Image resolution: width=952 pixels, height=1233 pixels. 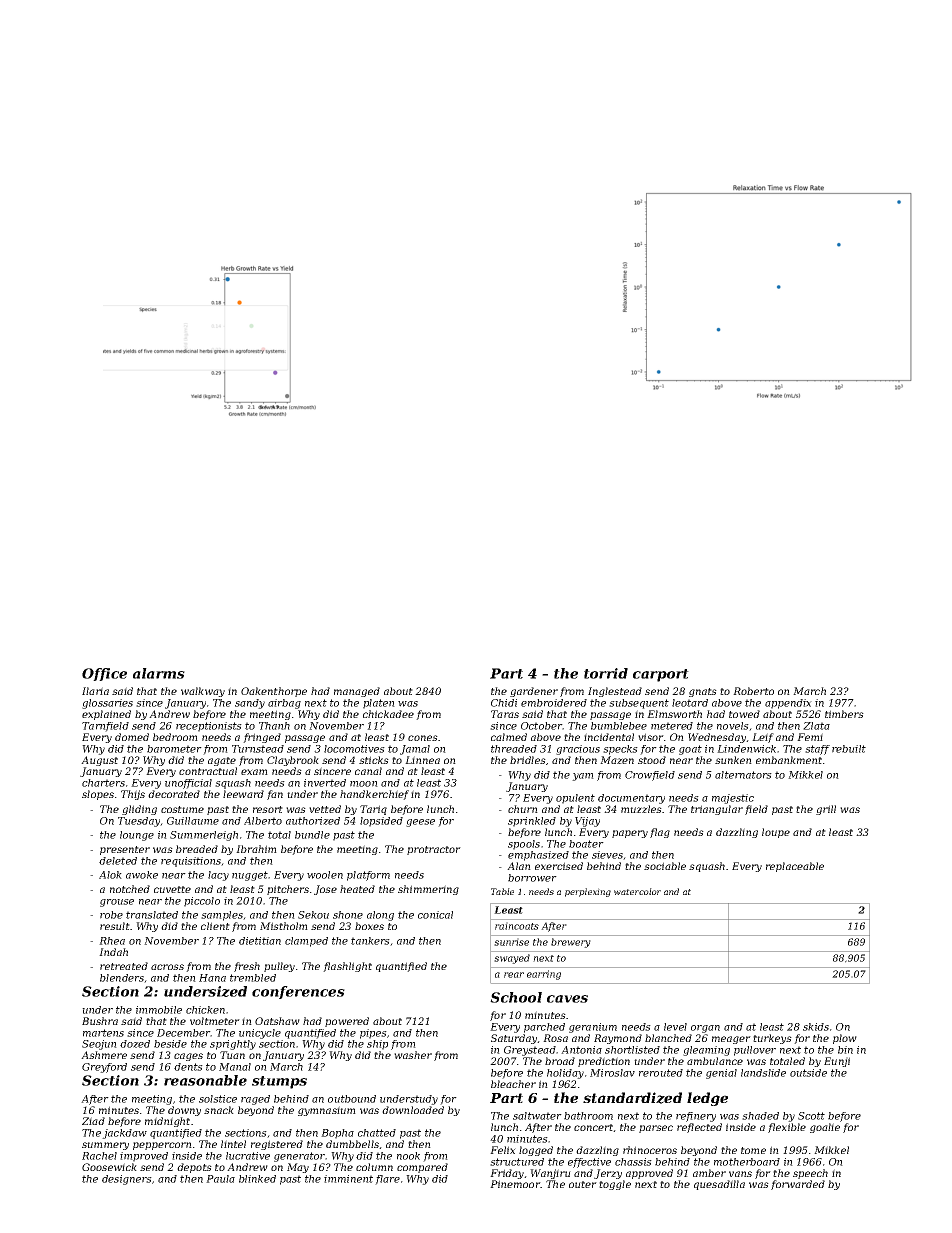 I want to click on skids, so click(x=816, y=1027).
